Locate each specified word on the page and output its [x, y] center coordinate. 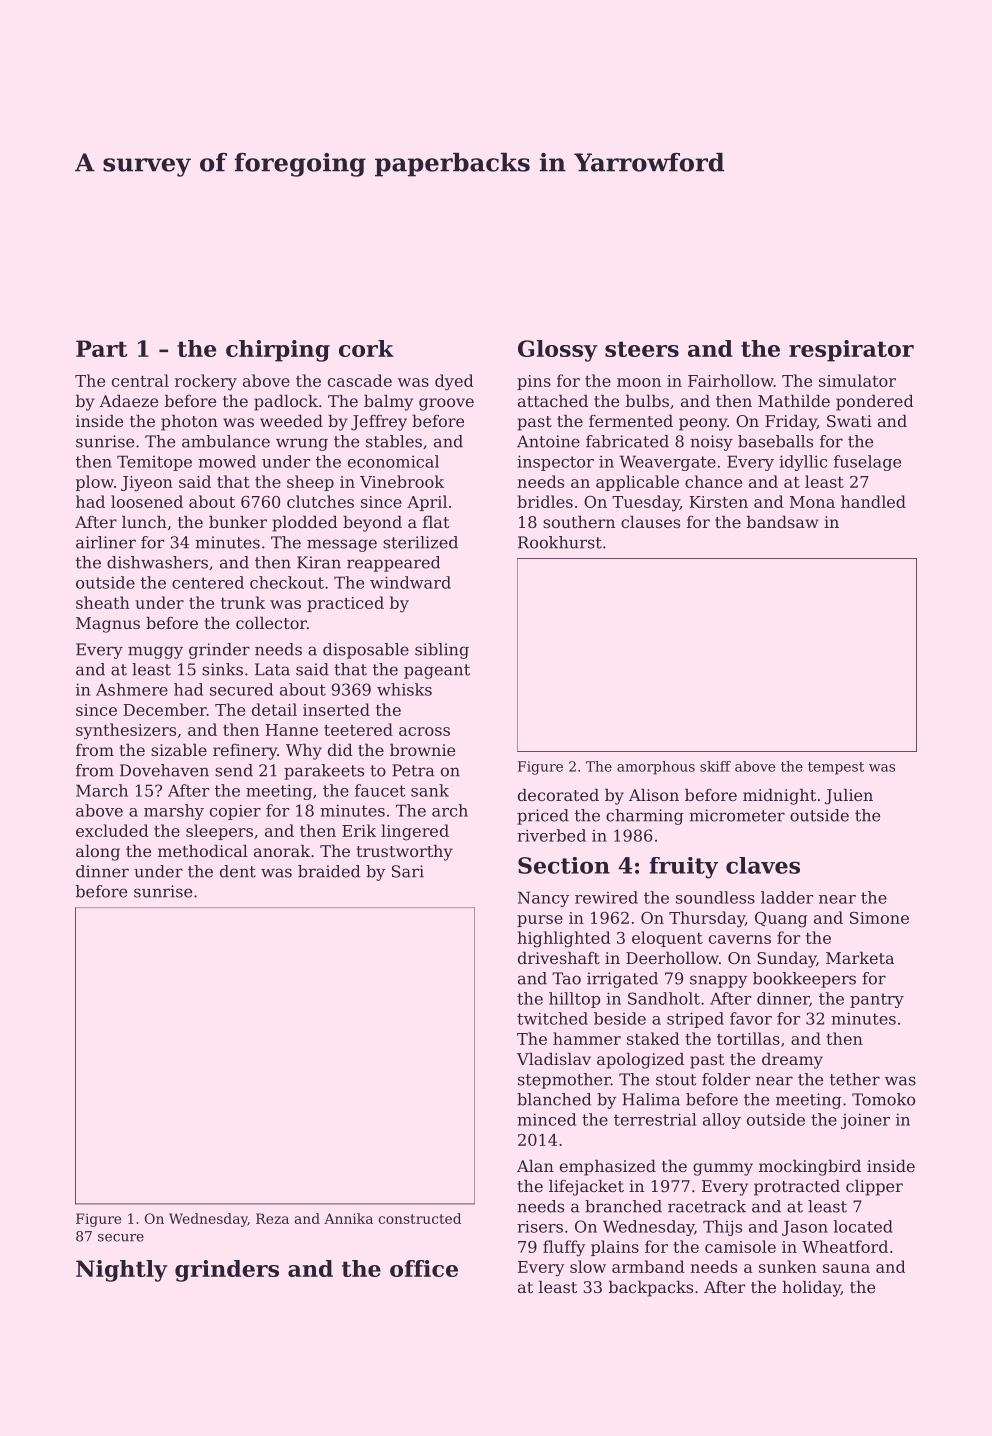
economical [393, 461]
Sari [408, 871]
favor [751, 1018]
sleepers [219, 832]
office [424, 1268]
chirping [278, 351]
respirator [851, 351]
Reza [272, 1218]
